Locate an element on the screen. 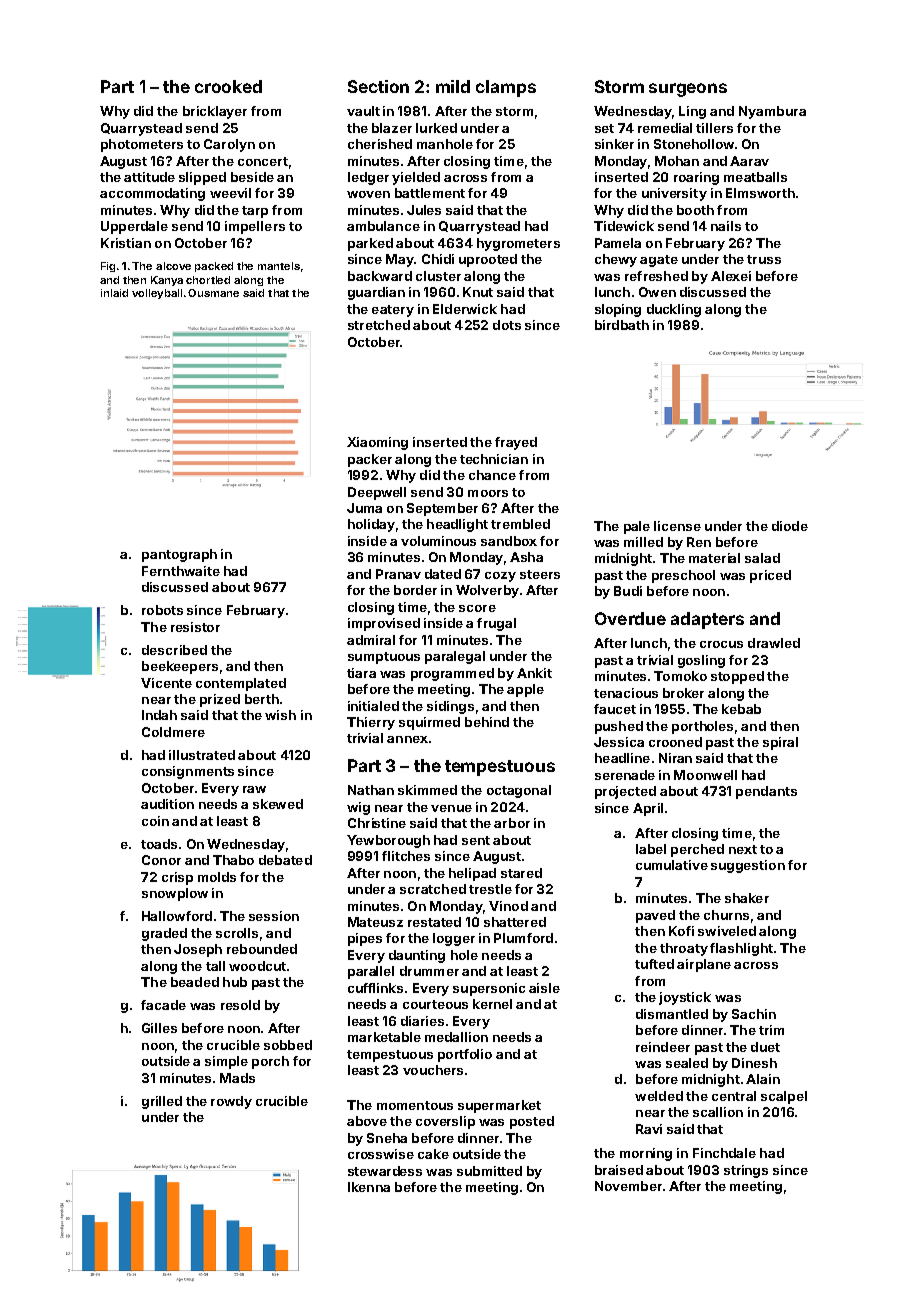 Image resolution: width=908 pixels, height=1316 pixels. surgeons is located at coordinates (688, 90).
